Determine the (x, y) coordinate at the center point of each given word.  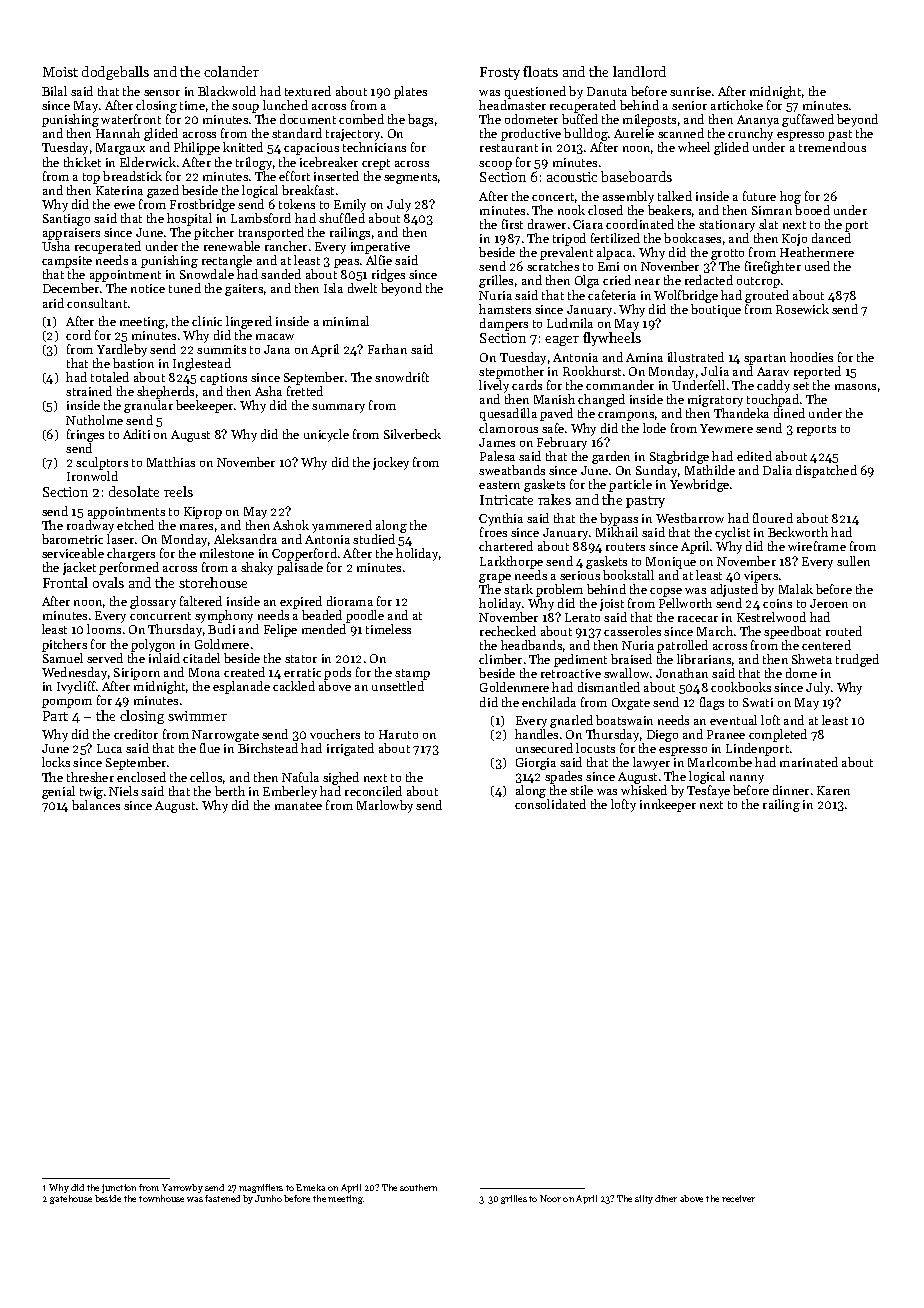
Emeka (310, 1187)
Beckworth (798, 532)
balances (96, 805)
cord (78, 335)
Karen (833, 790)
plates (410, 92)
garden (611, 457)
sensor (162, 93)
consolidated (550, 804)
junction (119, 1188)
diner (666, 1198)
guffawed (808, 120)
